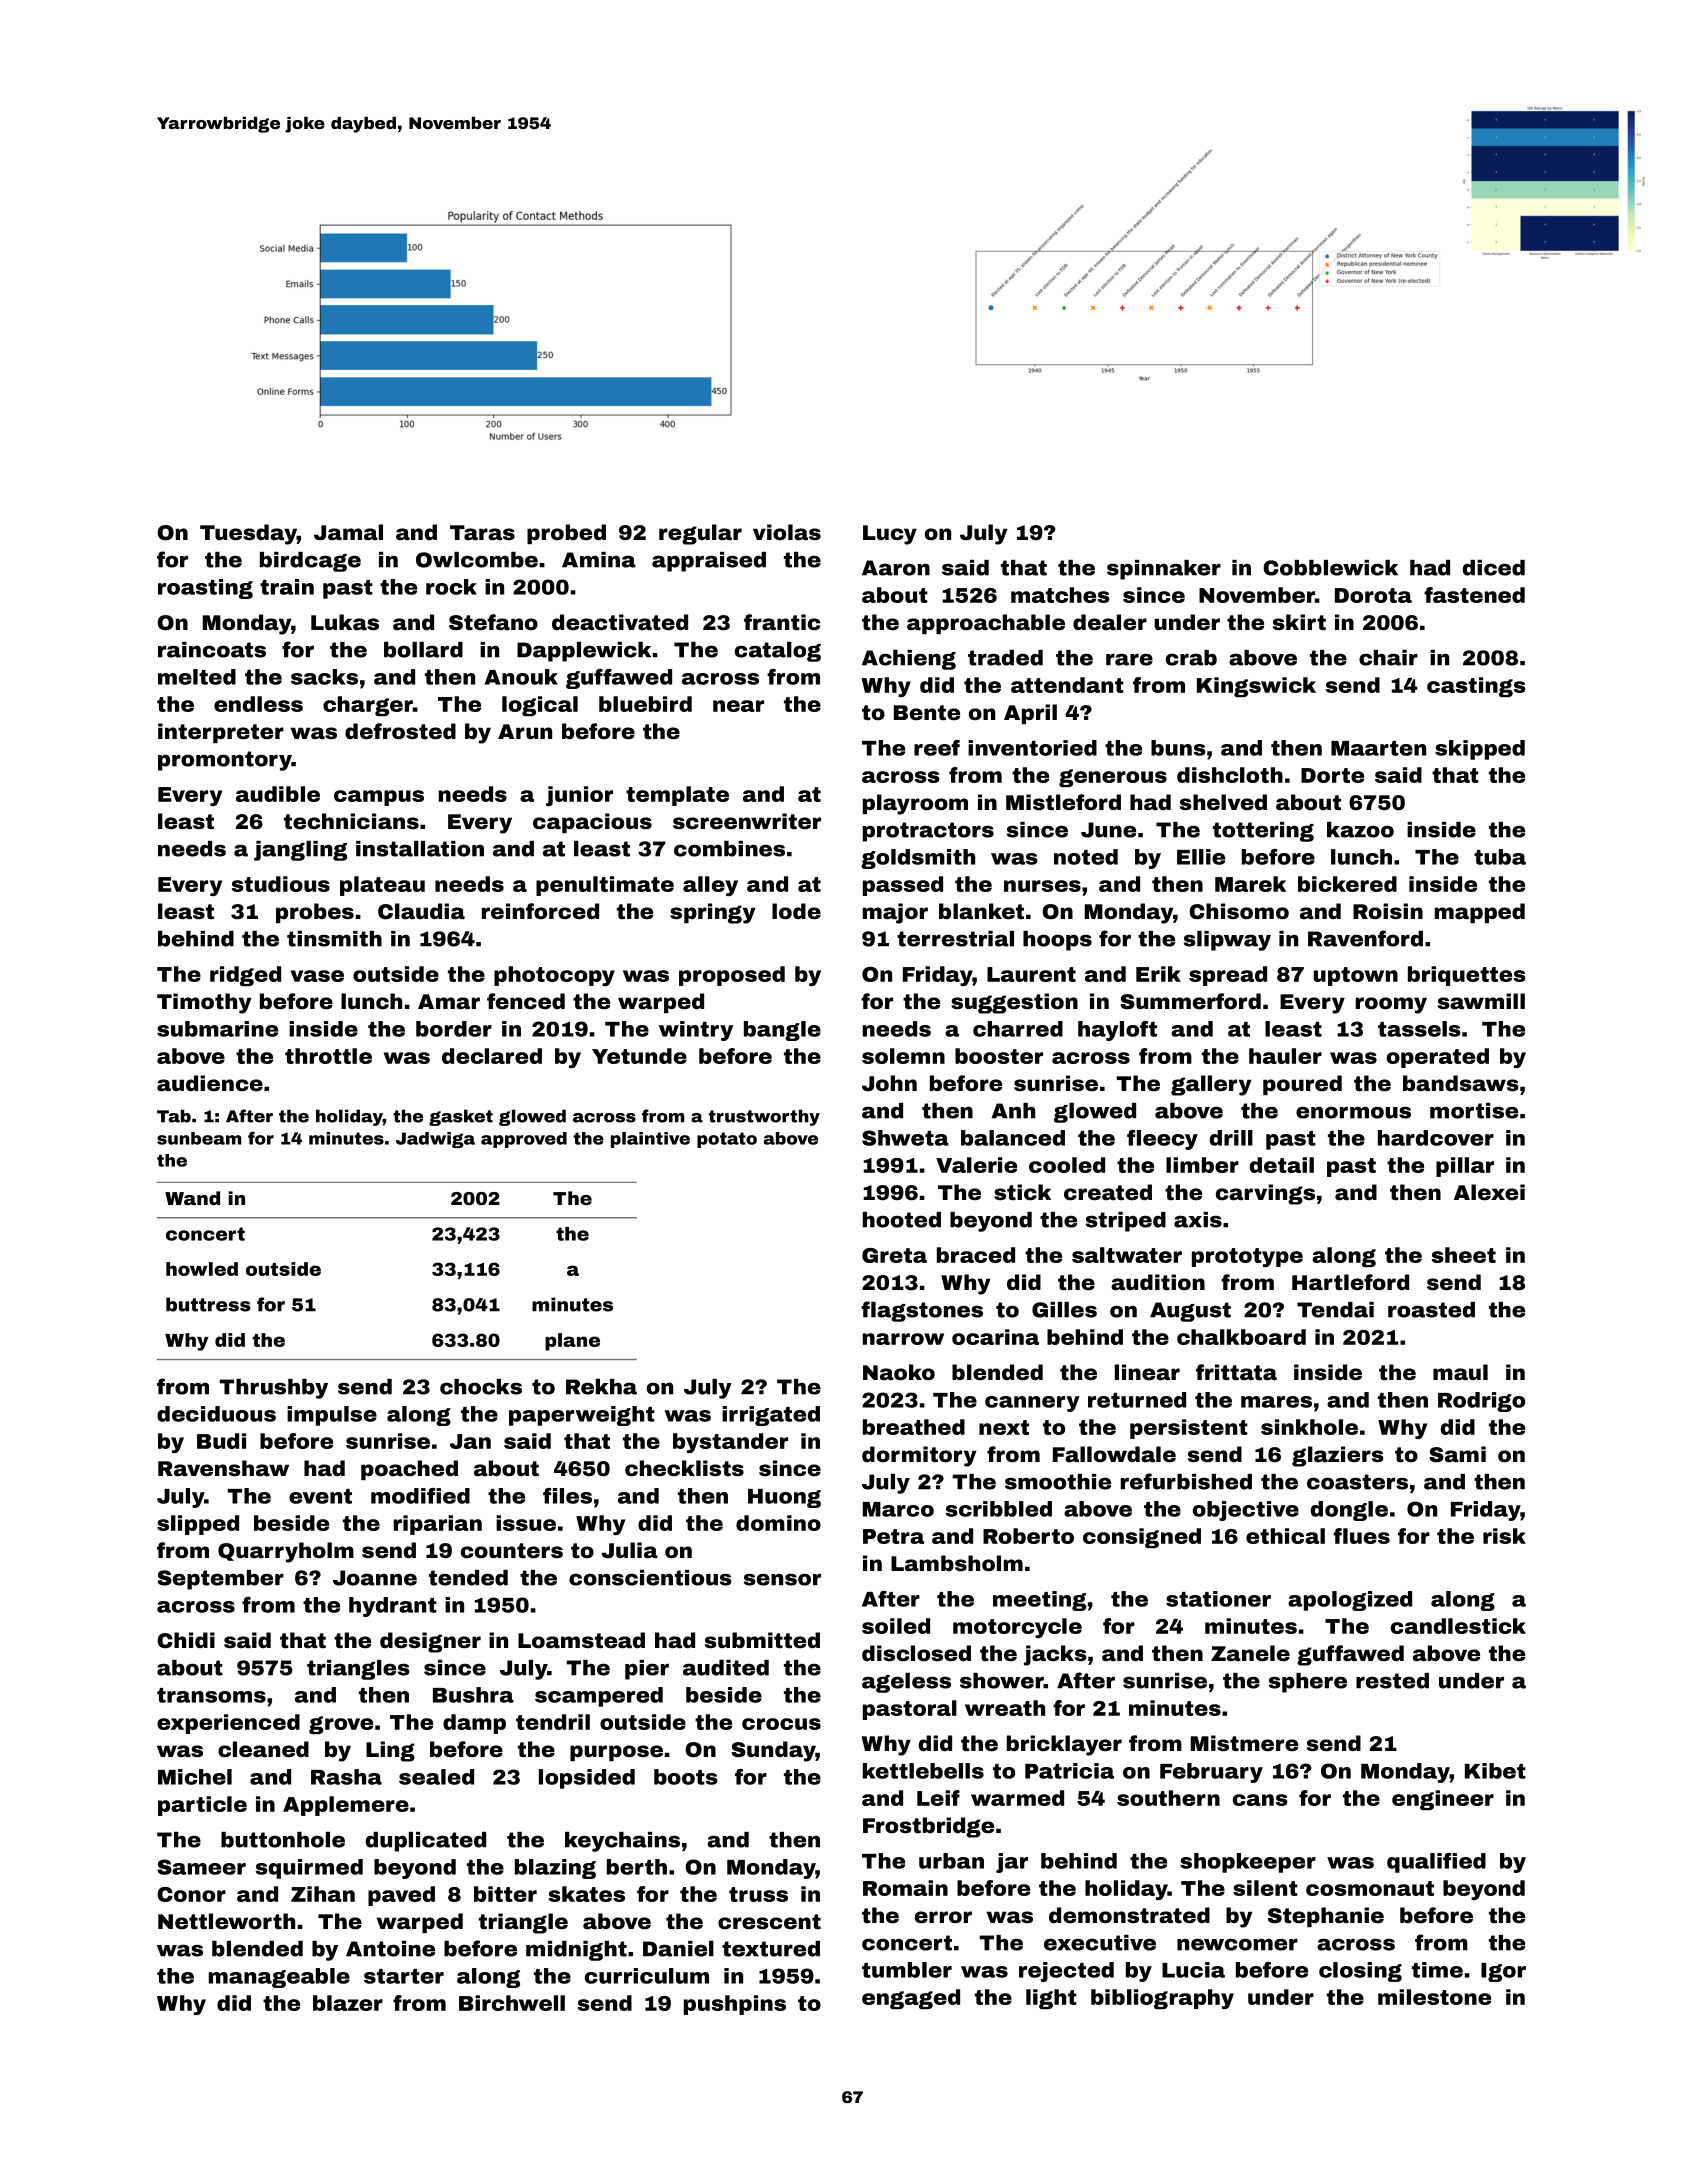 This page has width=1683, height=2178. Describe the element at coordinates (382, 886) in the page. I see `plateau` at that location.
